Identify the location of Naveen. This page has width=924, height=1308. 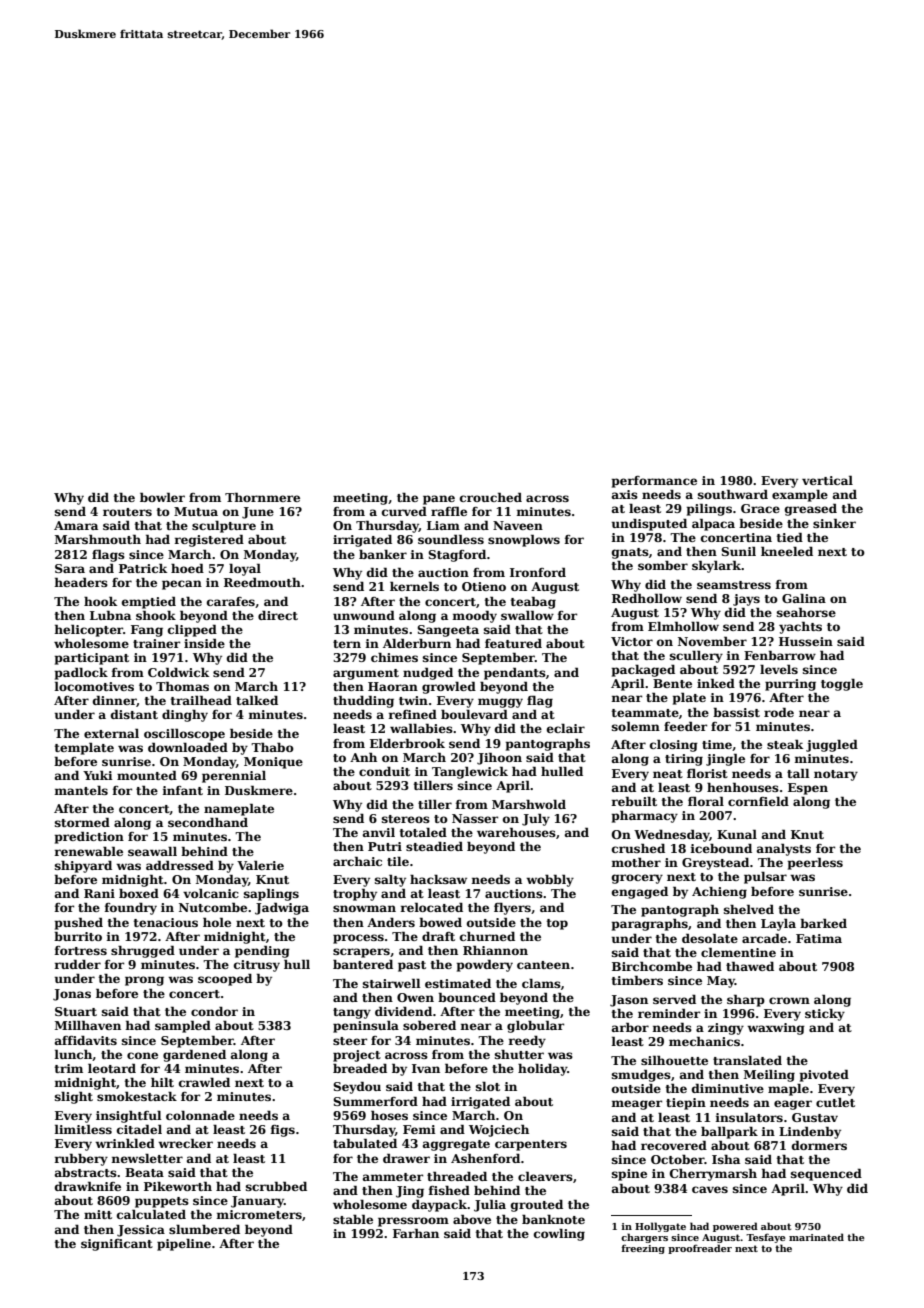
(518, 525).
